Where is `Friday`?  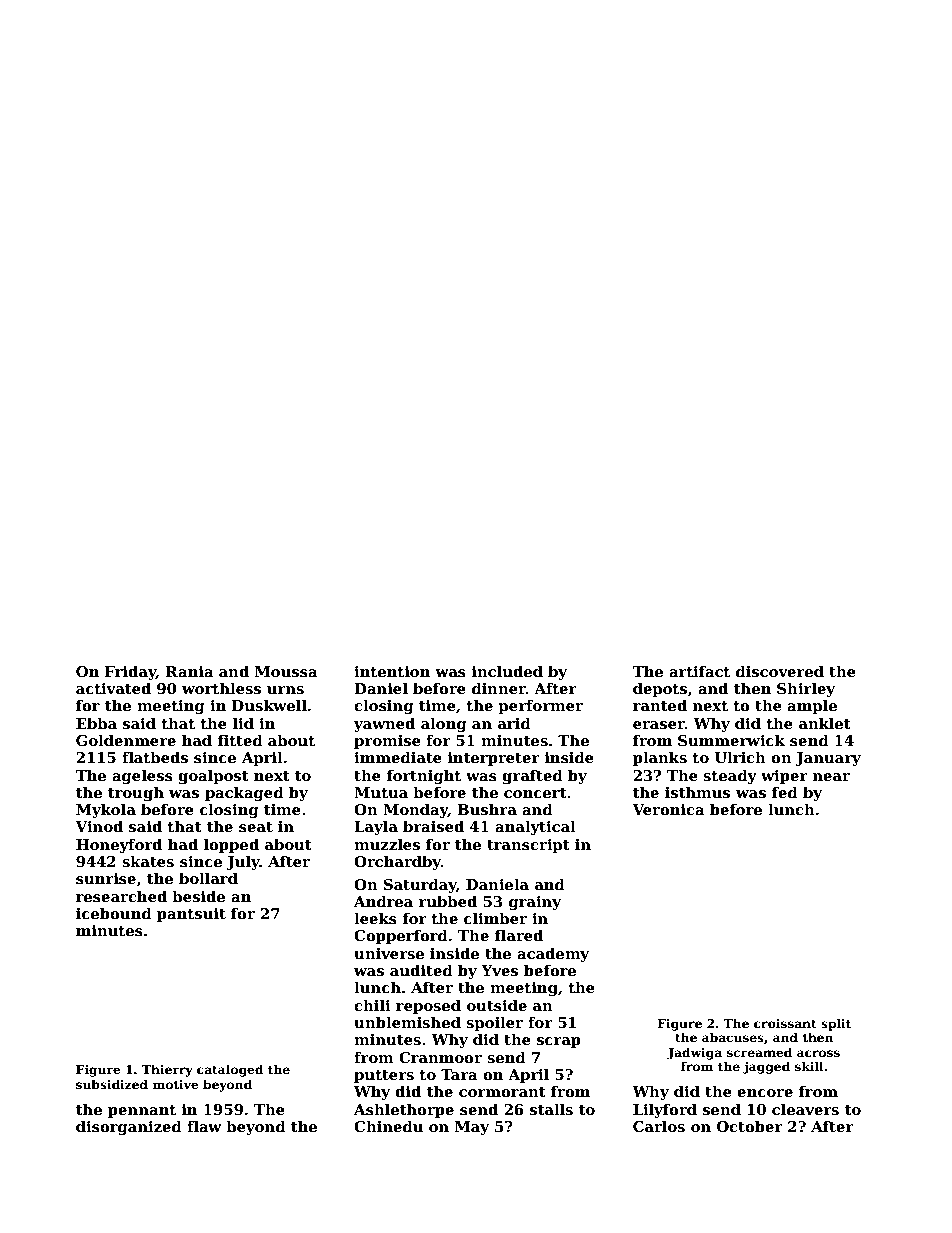
Friday is located at coordinates (130, 672).
